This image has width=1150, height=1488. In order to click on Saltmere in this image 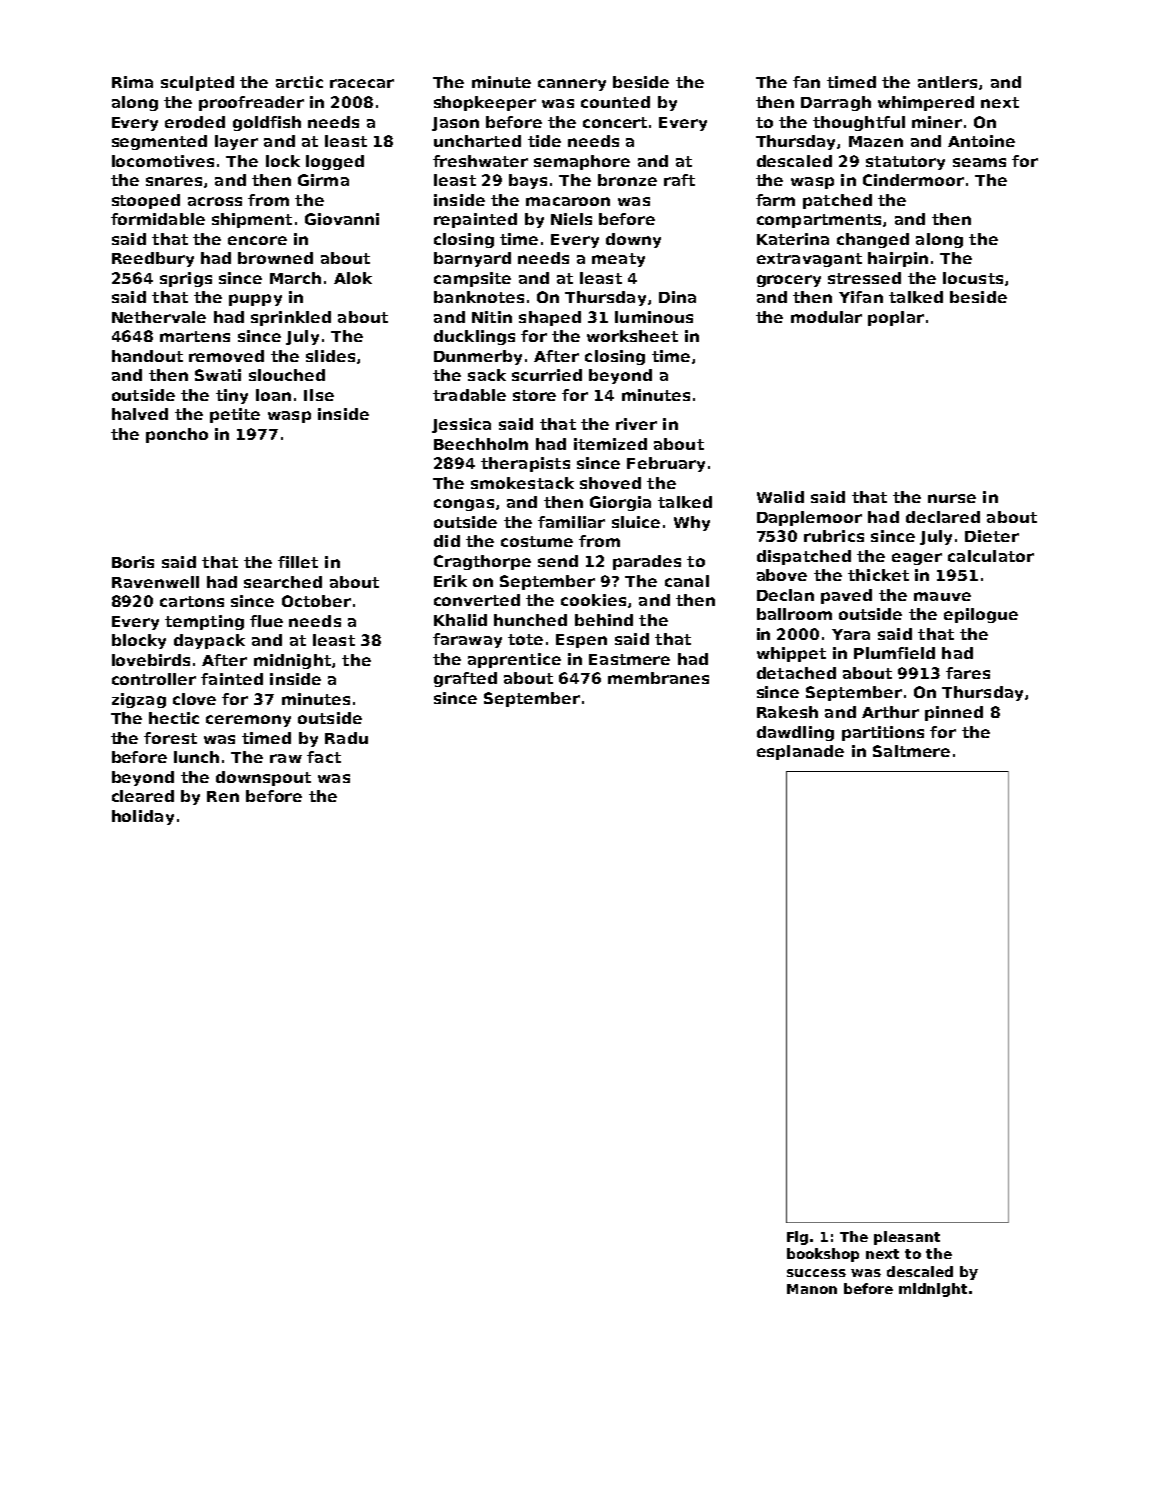, I will do `click(911, 751)`.
